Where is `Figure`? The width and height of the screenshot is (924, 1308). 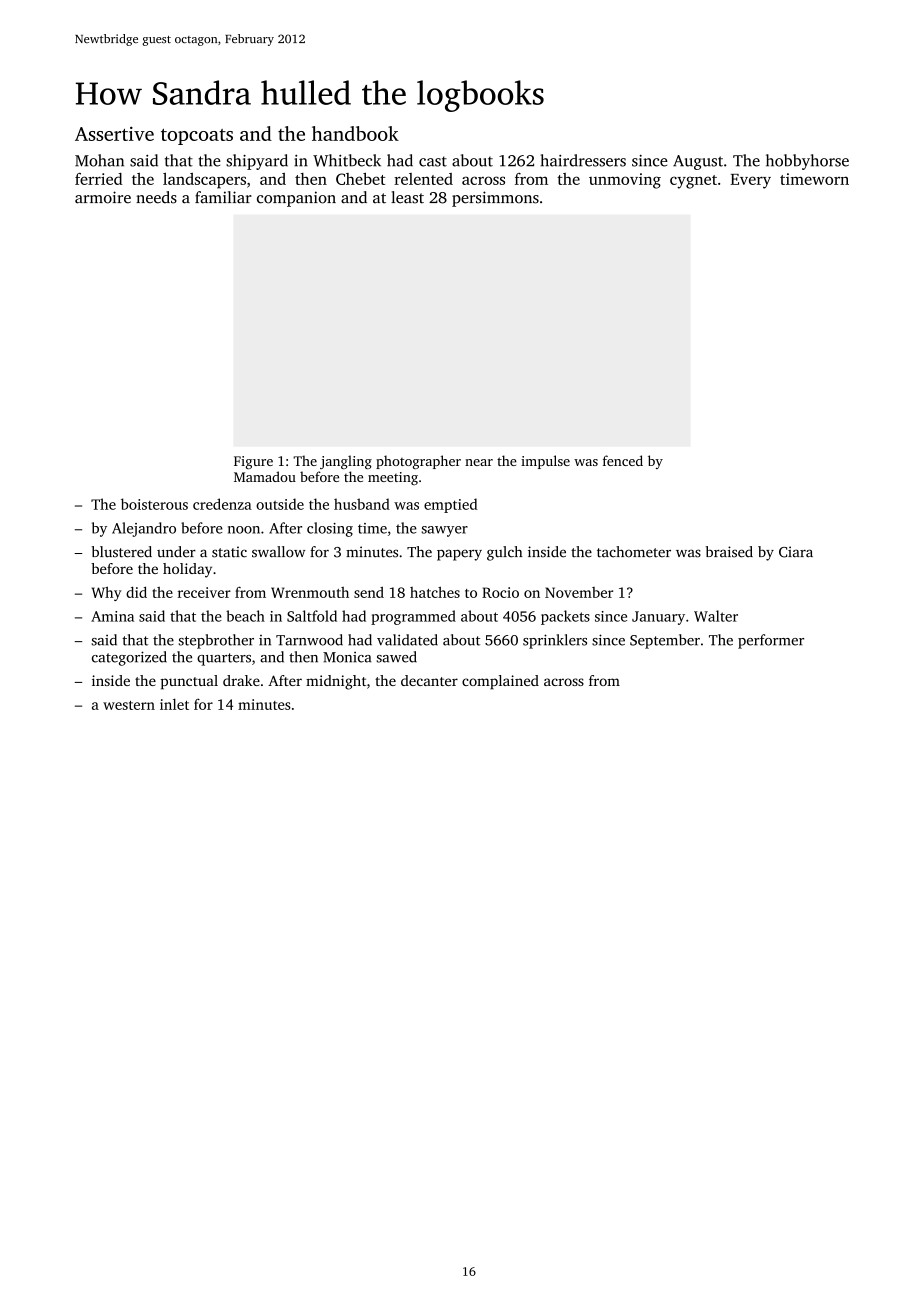
Figure is located at coordinates (253, 462).
